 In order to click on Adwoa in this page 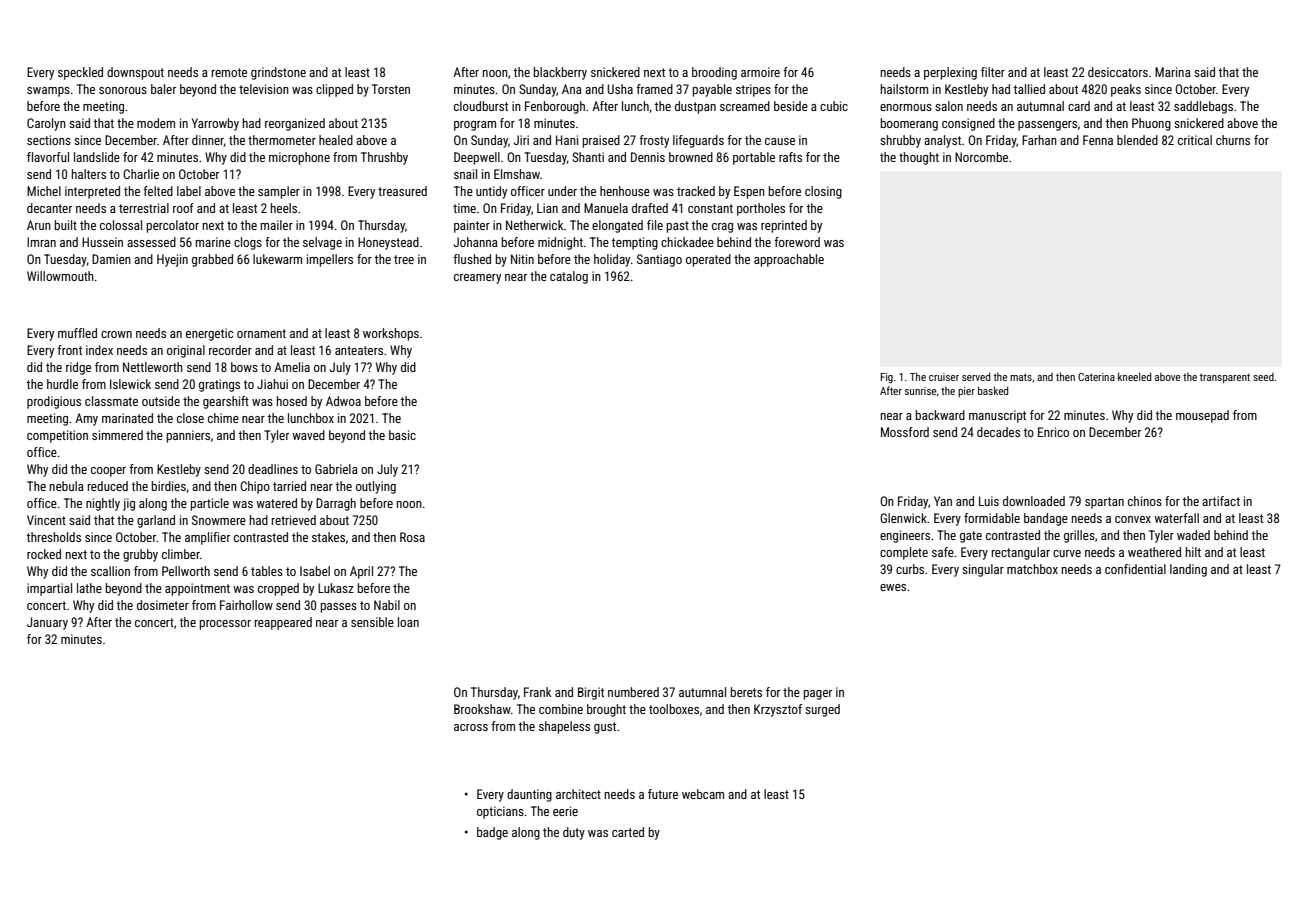, I will do `click(343, 401)`.
